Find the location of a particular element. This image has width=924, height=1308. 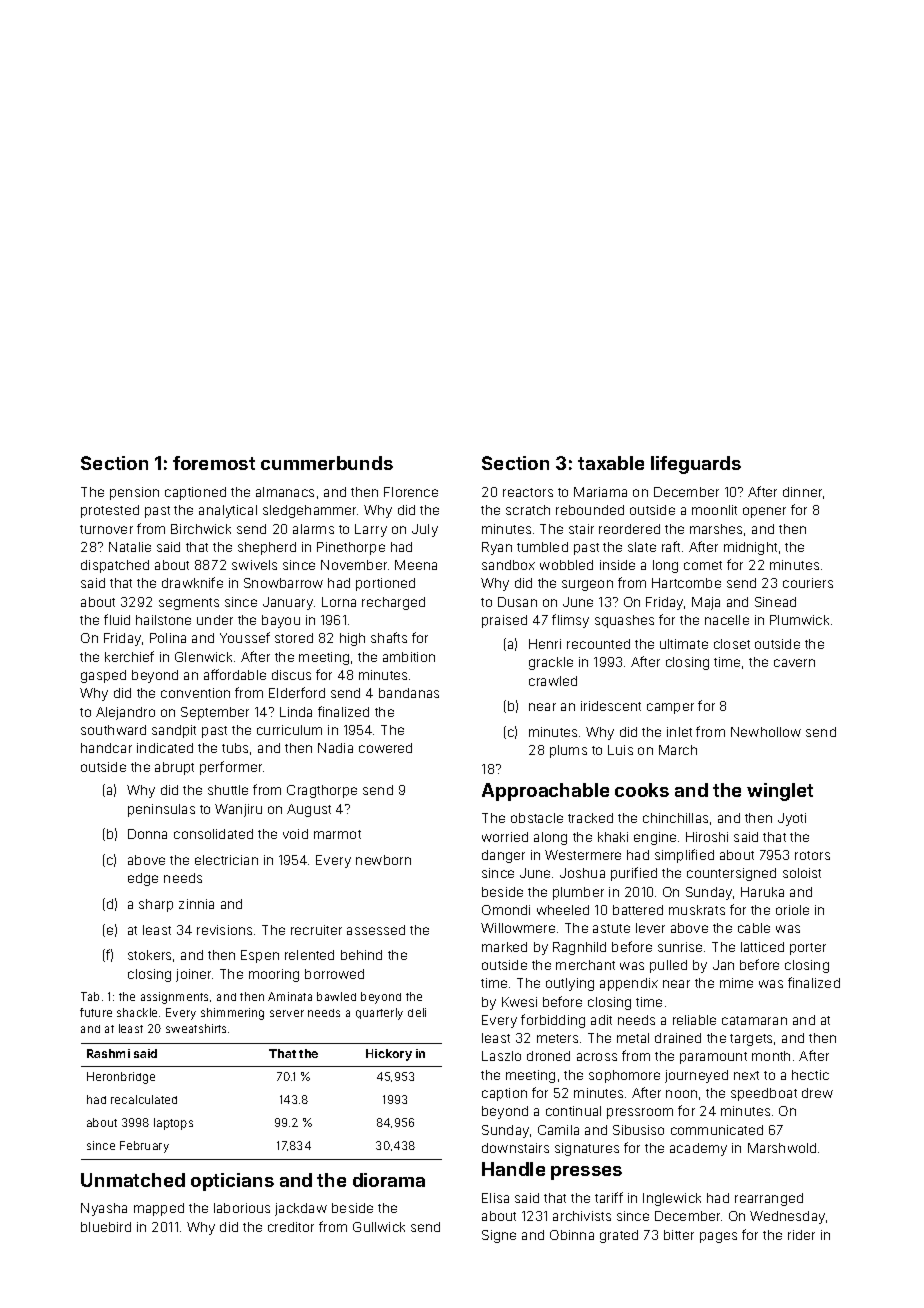

mapped is located at coordinates (159, 1209).
